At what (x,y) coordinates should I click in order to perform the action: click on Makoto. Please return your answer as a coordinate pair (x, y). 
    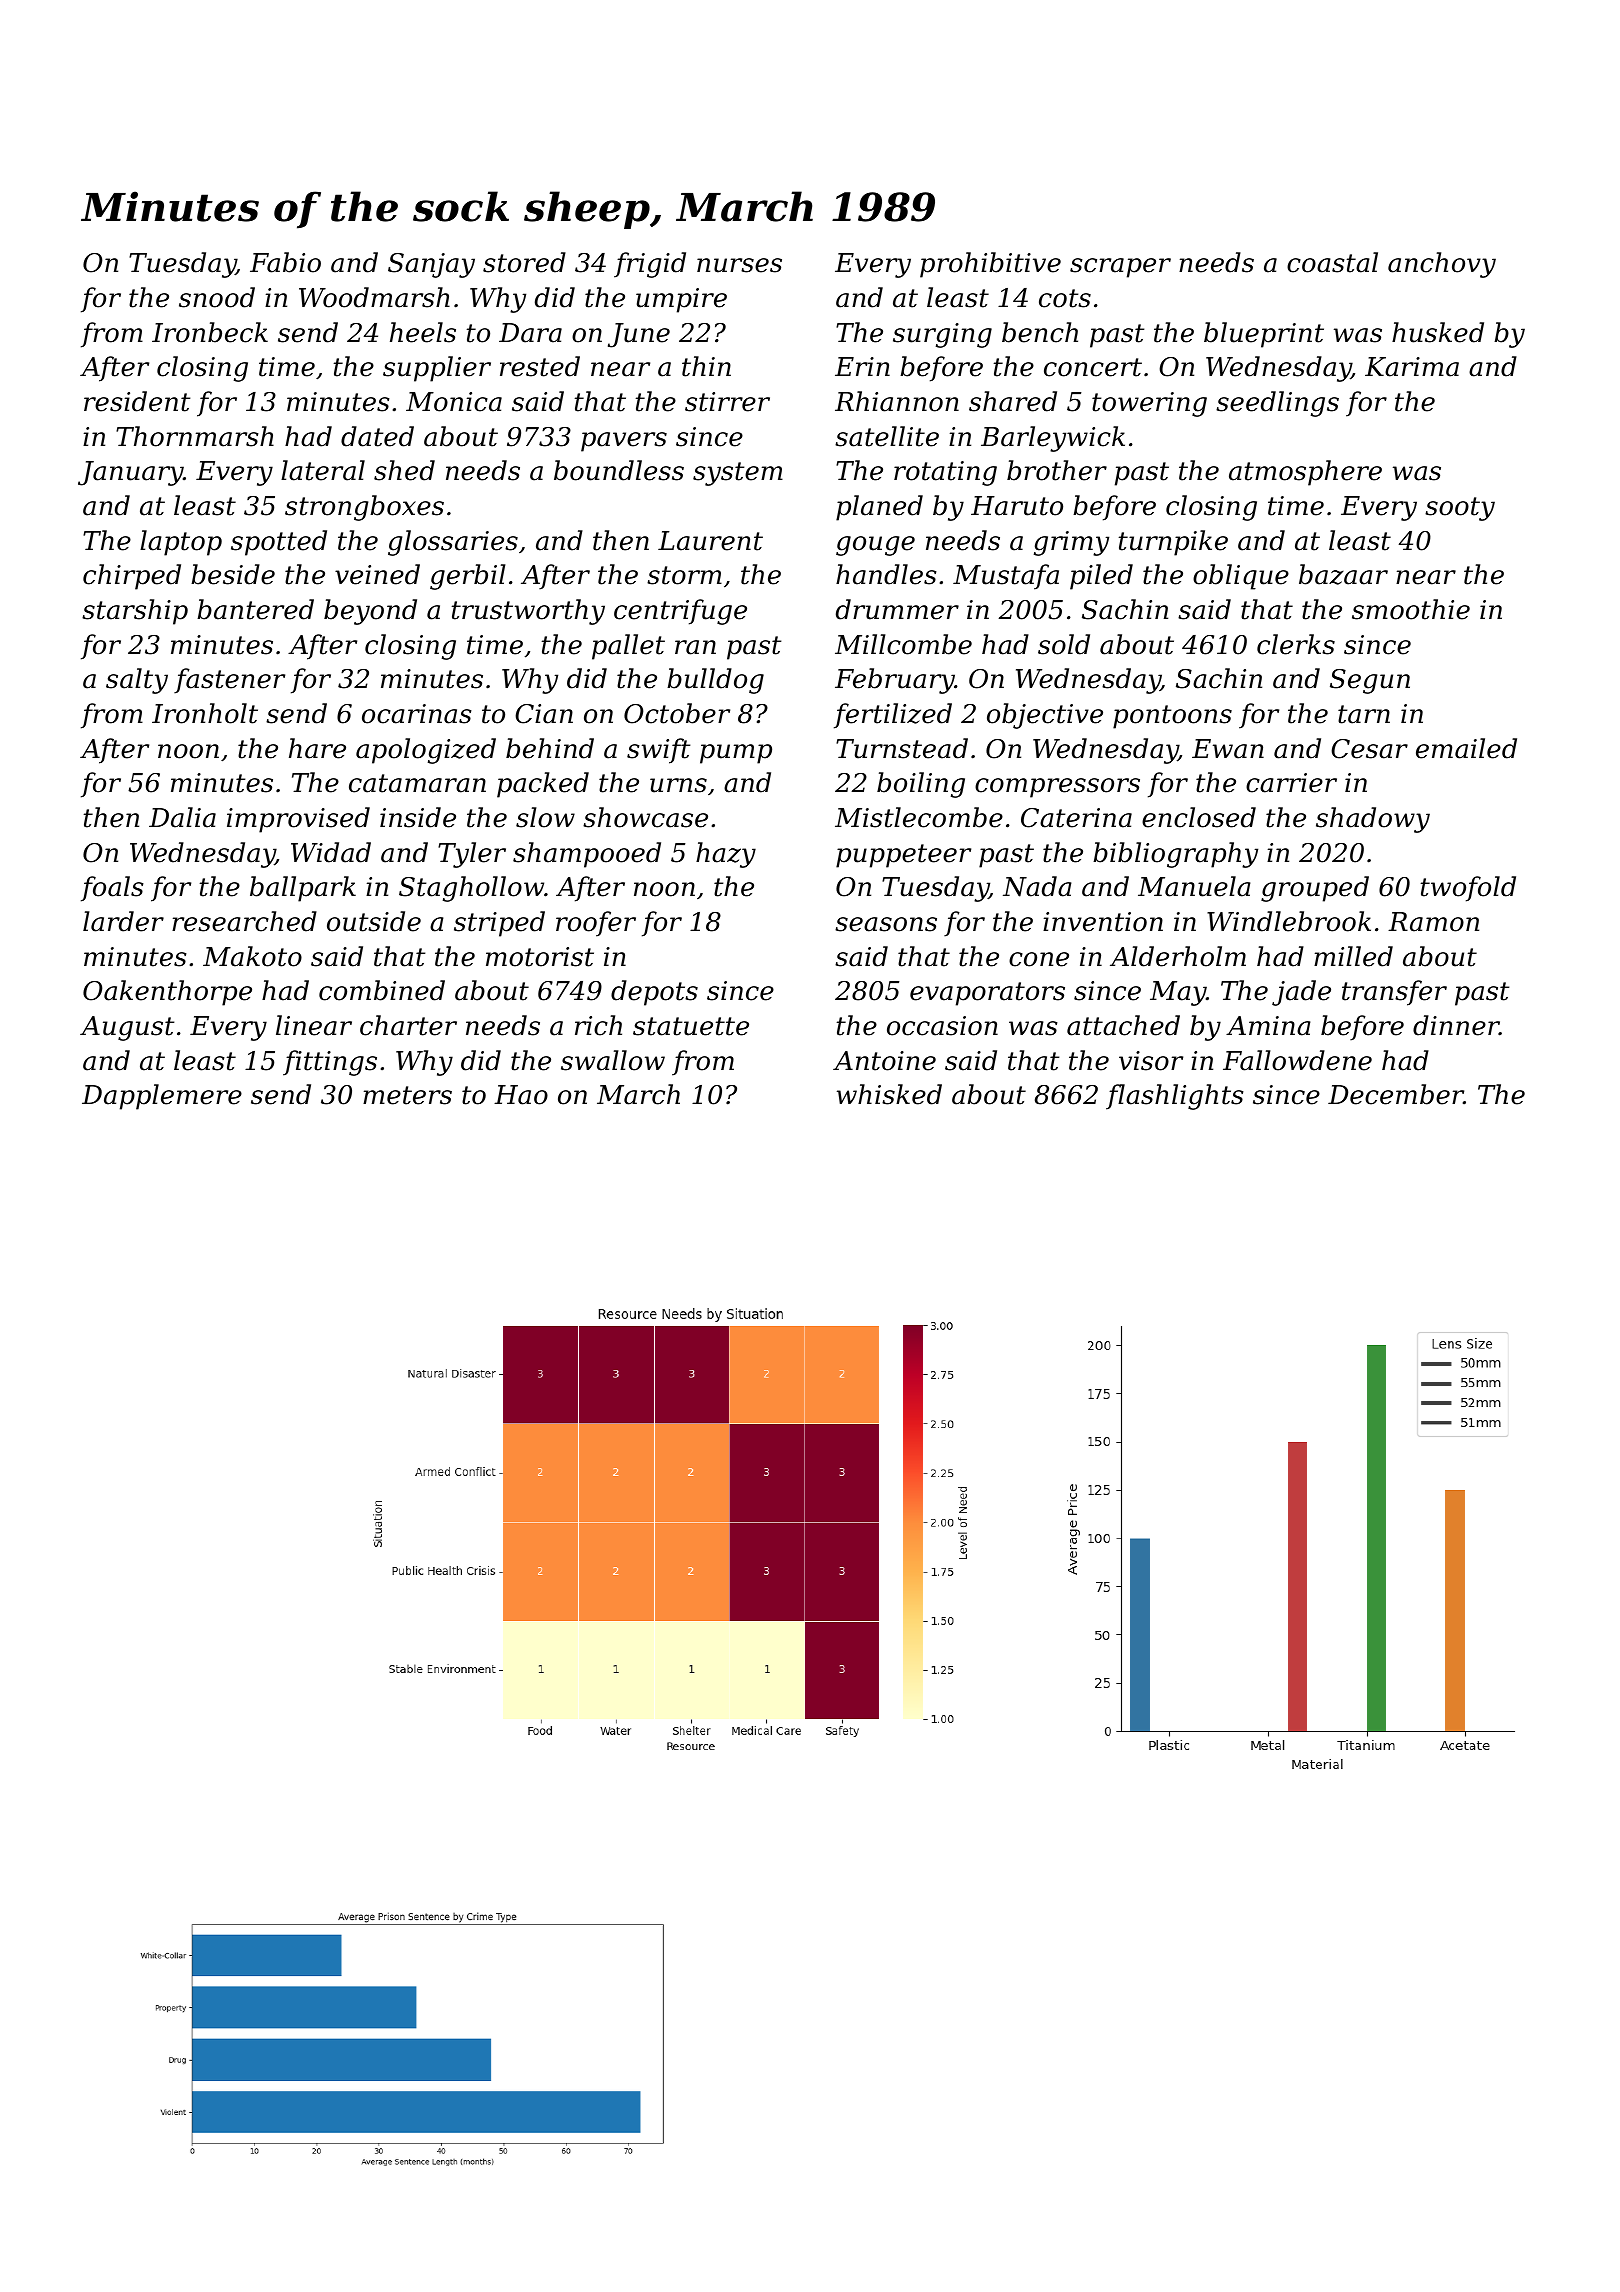
    Looking at the image, I should click on (252, 956).
